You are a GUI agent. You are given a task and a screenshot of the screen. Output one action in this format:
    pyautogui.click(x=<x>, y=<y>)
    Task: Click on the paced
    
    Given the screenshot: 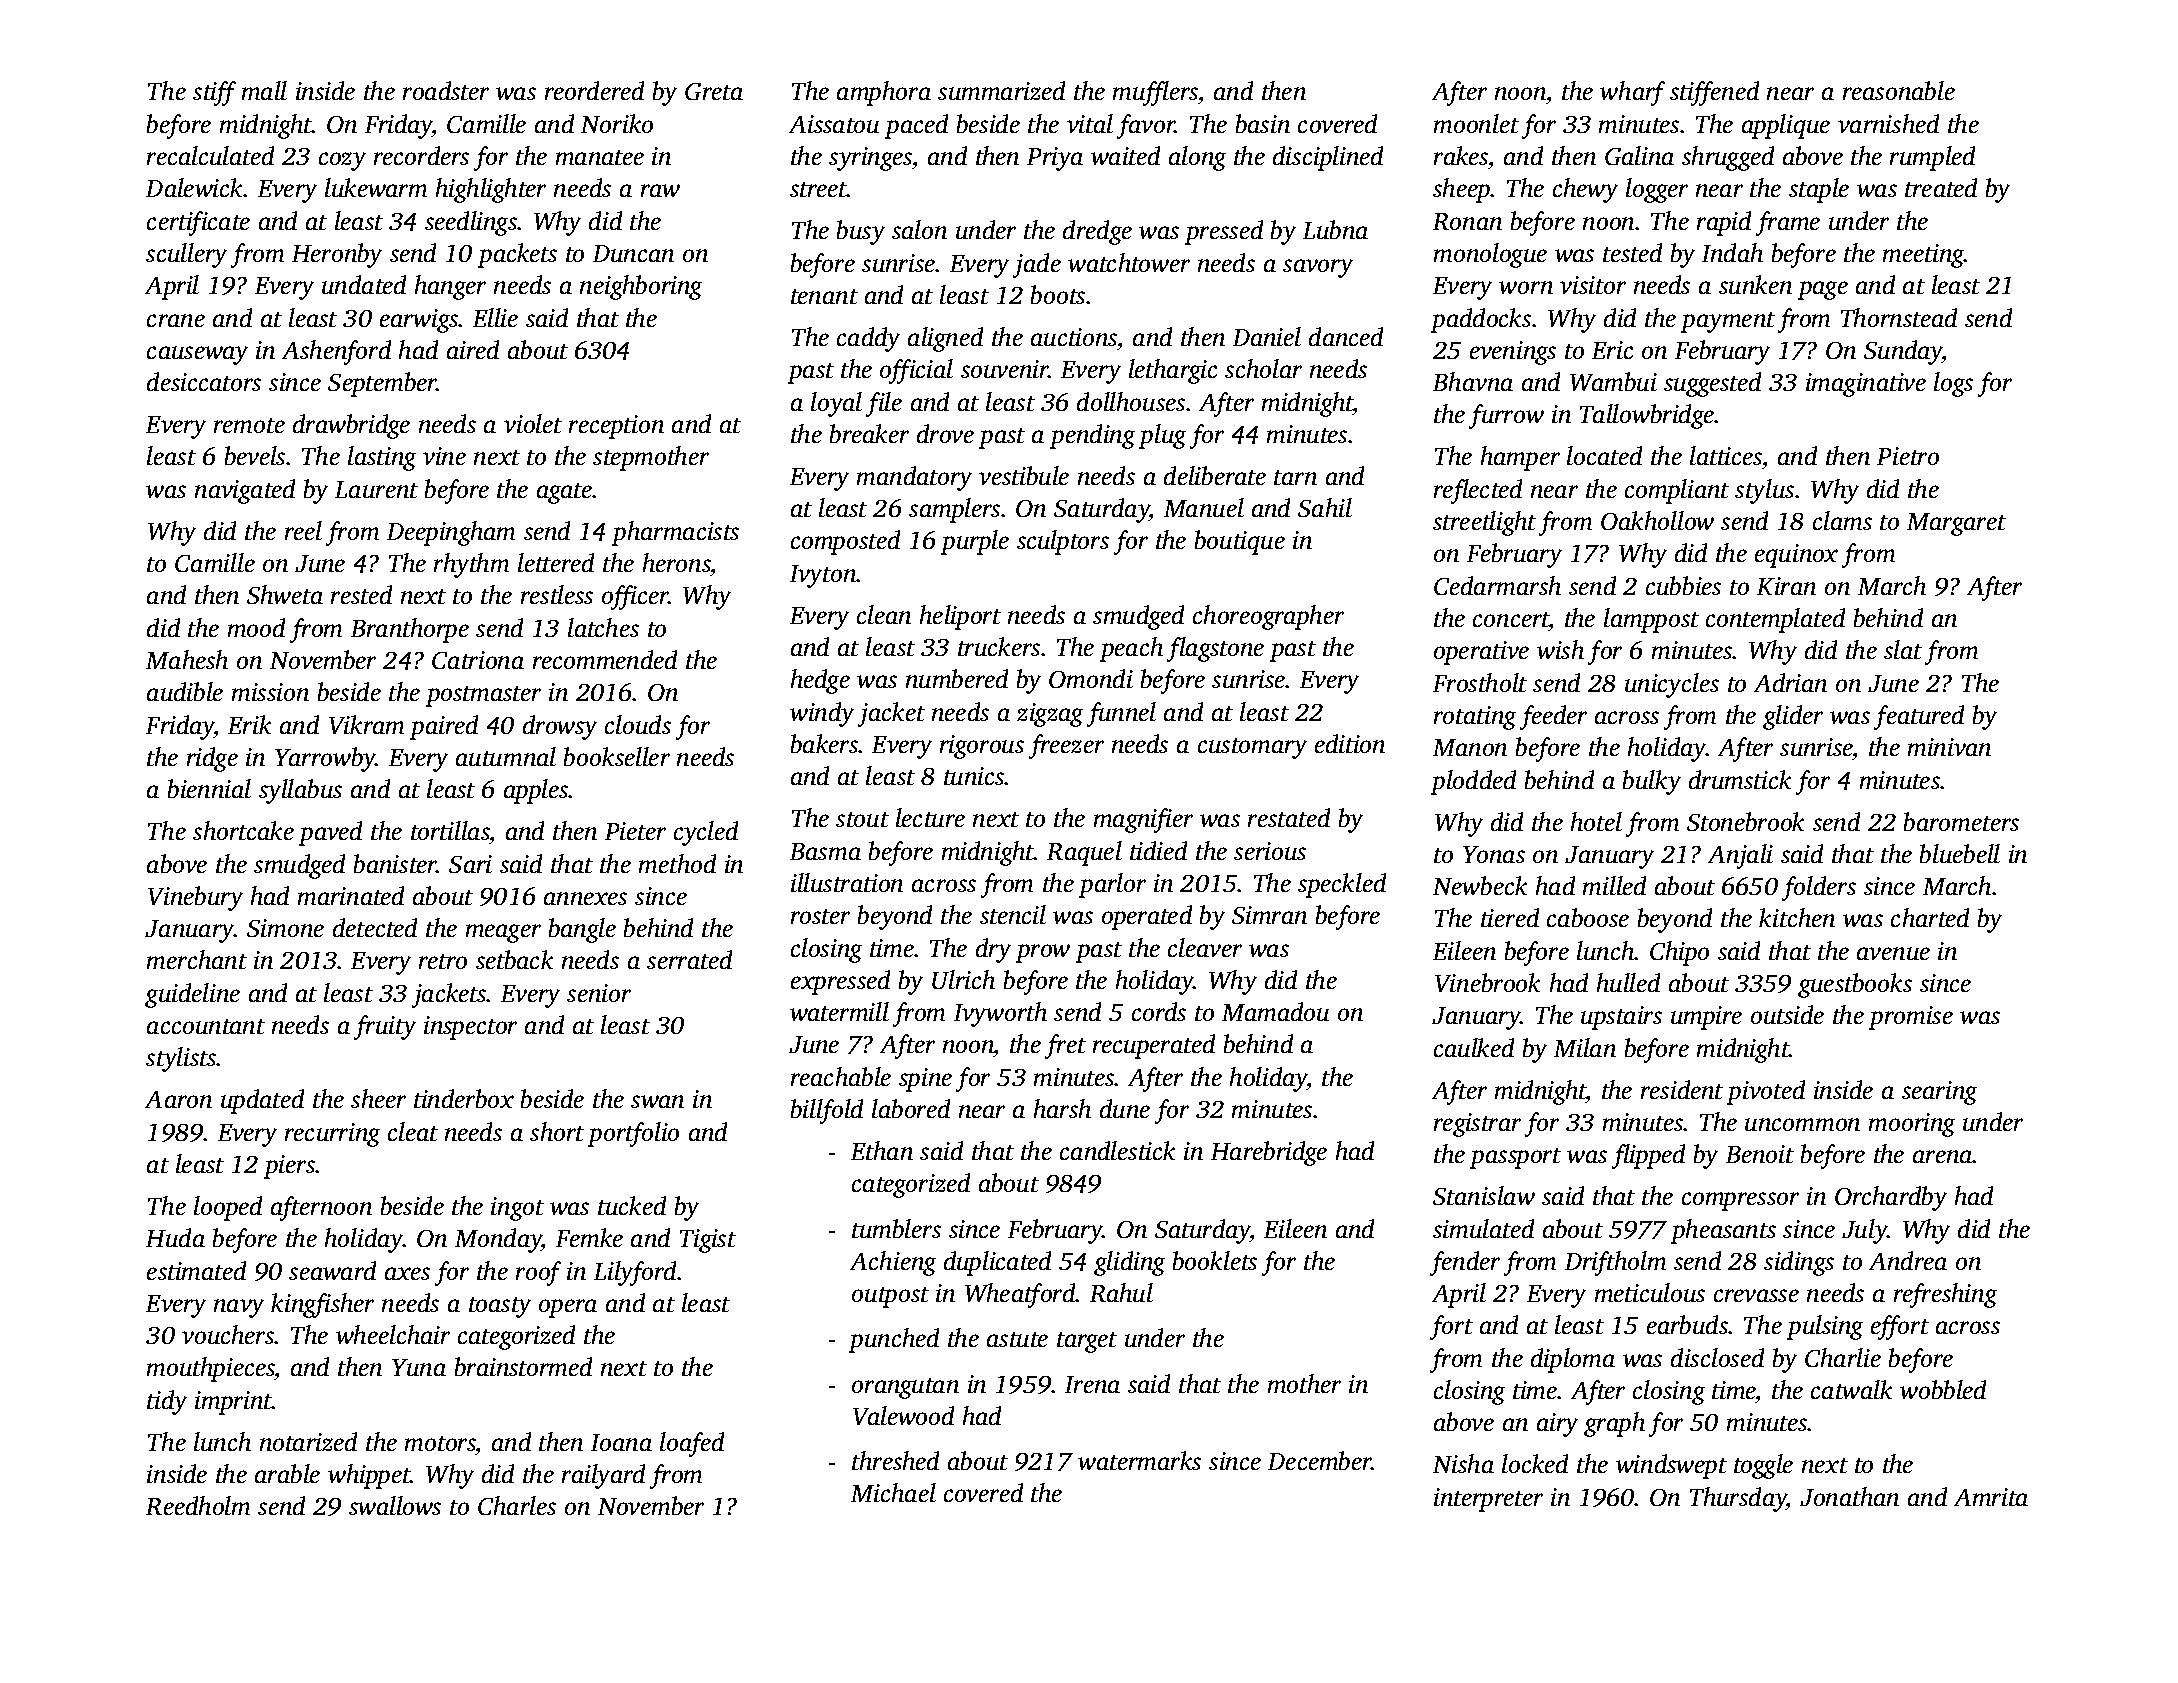 What is the action you would take?
    pyautogui.click(x=916, y=126)
